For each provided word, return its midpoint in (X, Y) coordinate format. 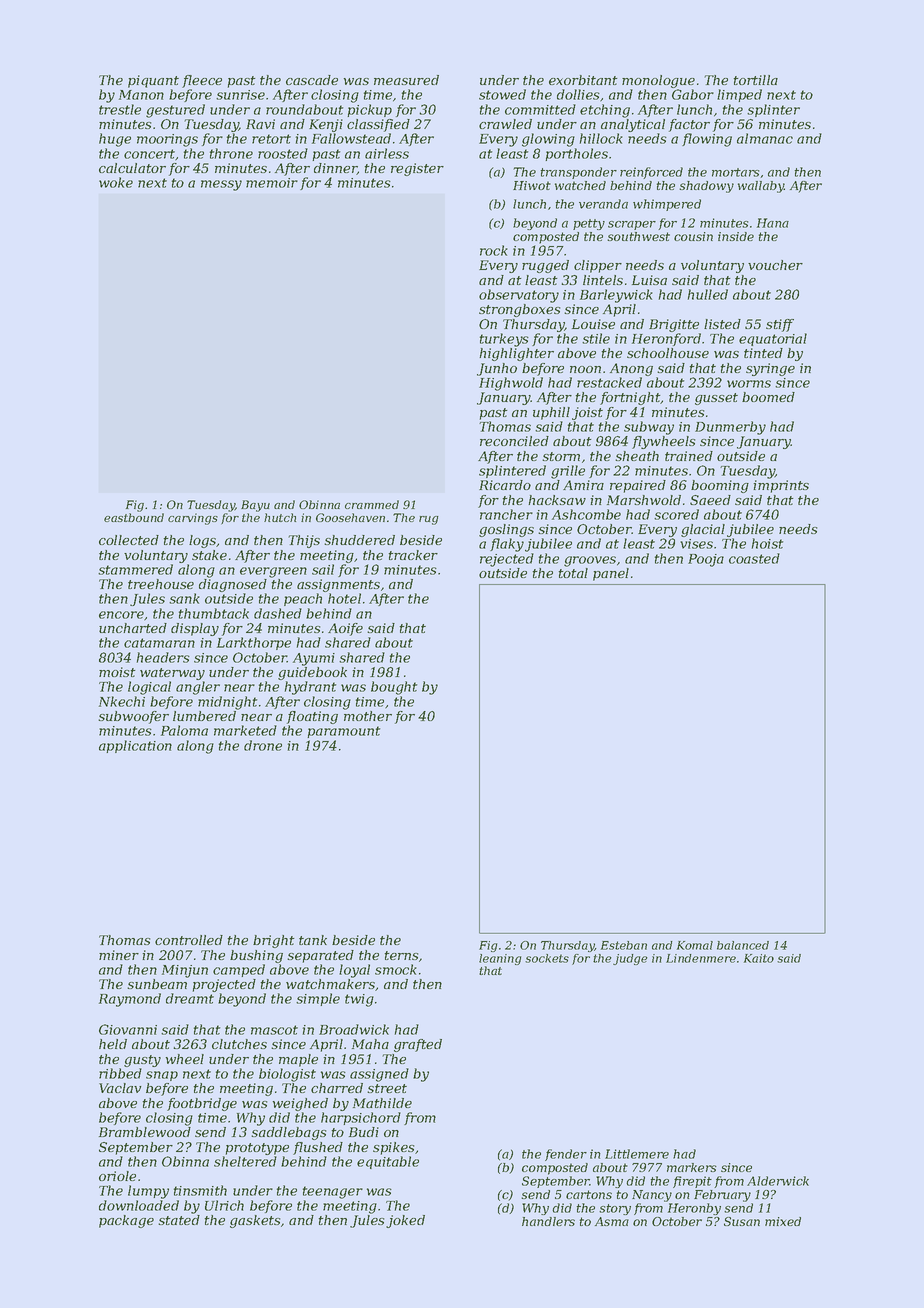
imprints (781, 486)
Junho (497, 369)
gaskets (255, 1221)
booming (720, 486)
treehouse (161, 584)
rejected (507, 560)
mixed (783, 1221)
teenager (333, 1192)
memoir (272, 183)
